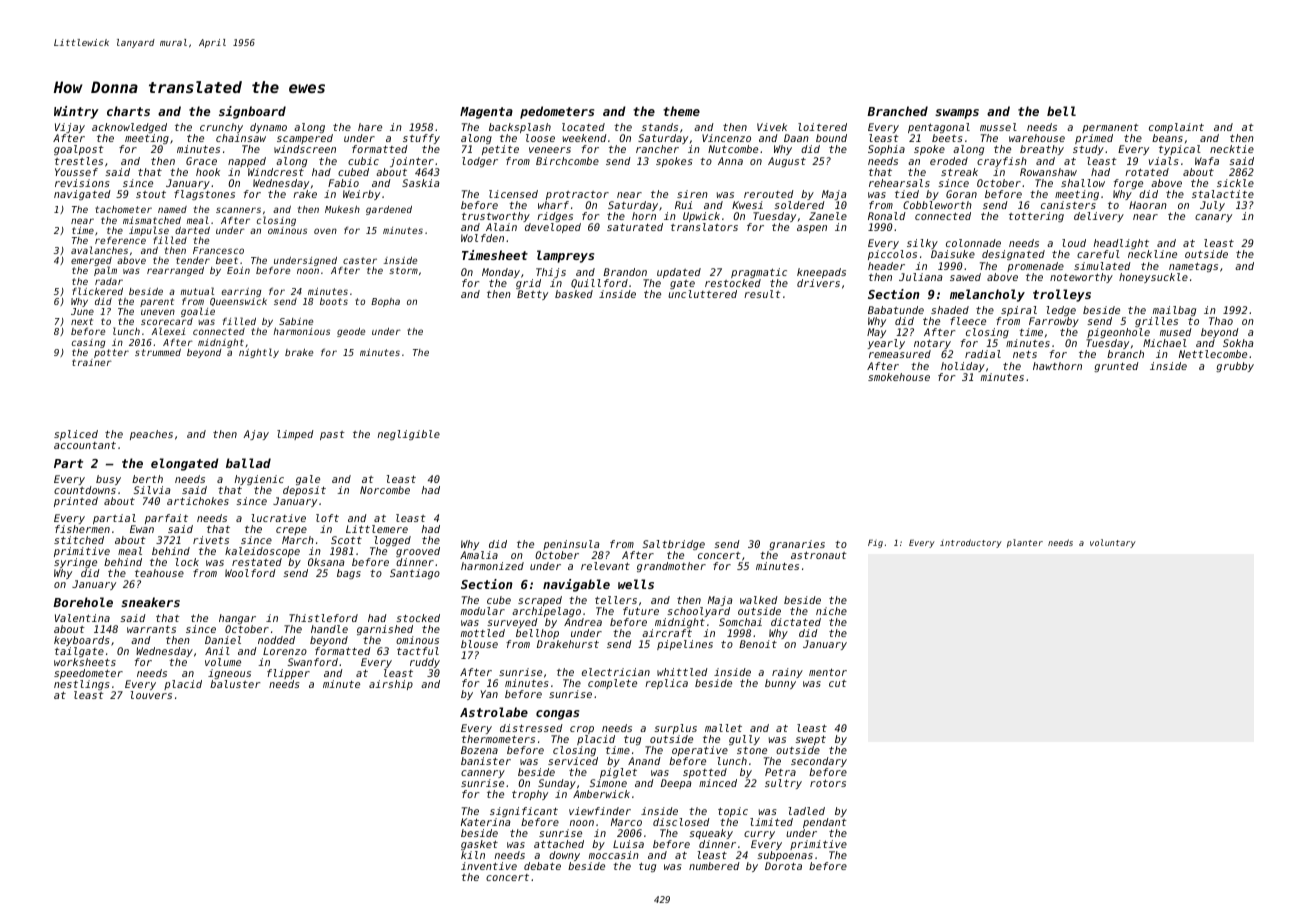 This document has width=1308, height=924. Describe the element at coordinates (409, 435) in the document. I see `negligible` at that location.
